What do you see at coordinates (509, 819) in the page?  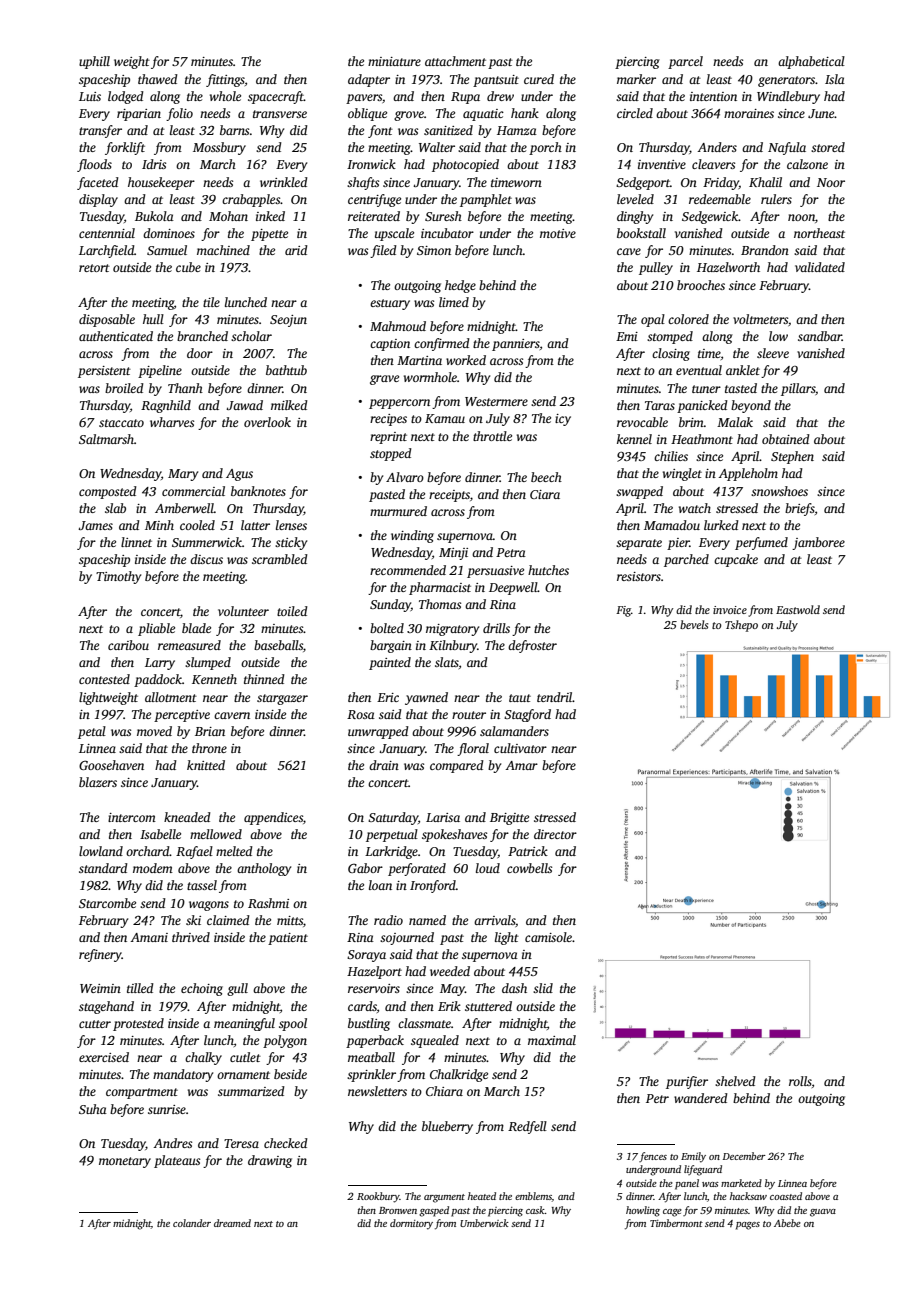 I see `Brigitte` at bounding box center [509, 819].
